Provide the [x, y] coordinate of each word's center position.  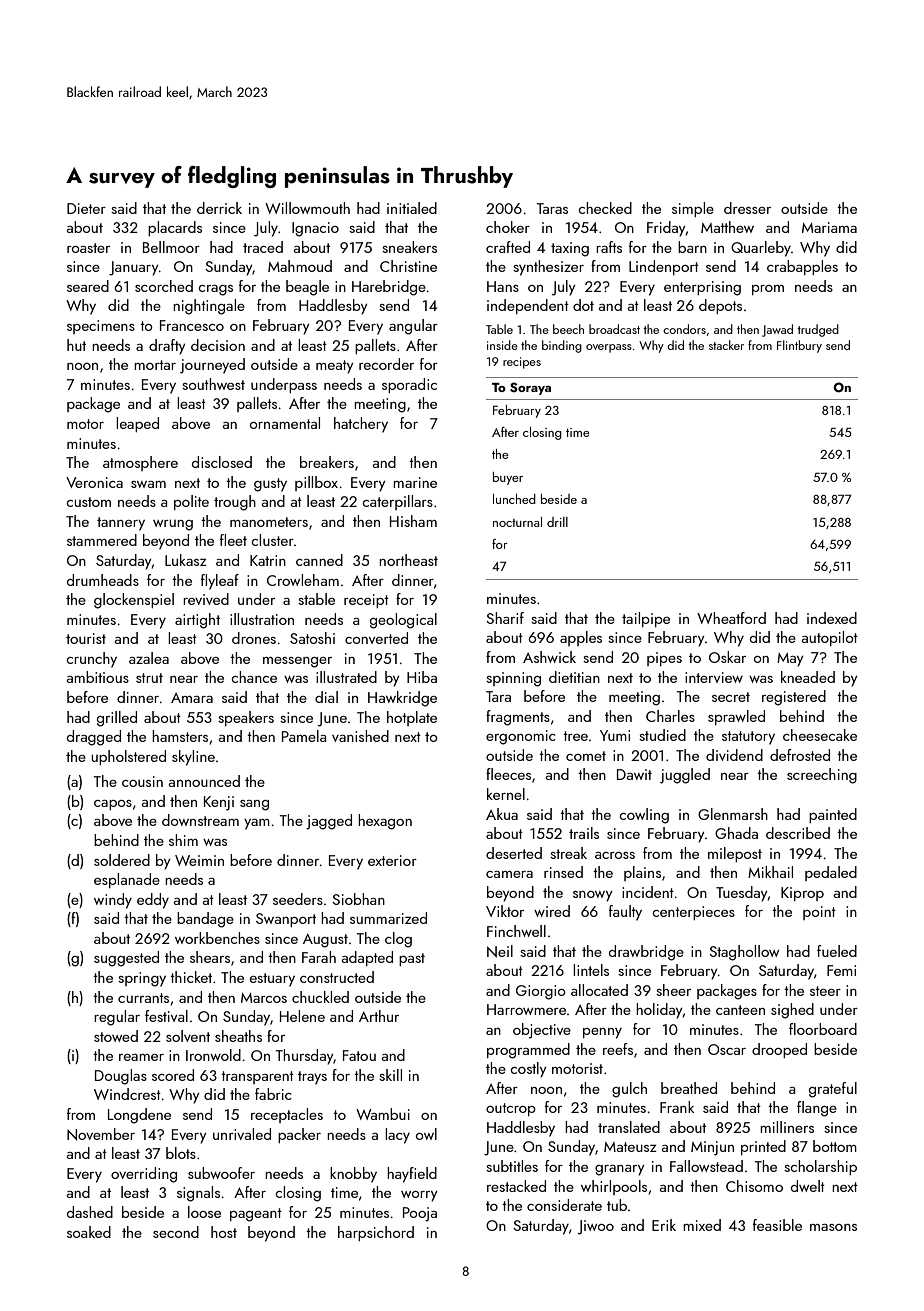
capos [113, 805]
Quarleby [761, 249]
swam [148, 484]
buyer [508, 478]
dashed [90, 1212]
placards [175, 228]
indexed [832, 618]
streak [568, 853]
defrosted [800, 755]
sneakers [409, 247]
